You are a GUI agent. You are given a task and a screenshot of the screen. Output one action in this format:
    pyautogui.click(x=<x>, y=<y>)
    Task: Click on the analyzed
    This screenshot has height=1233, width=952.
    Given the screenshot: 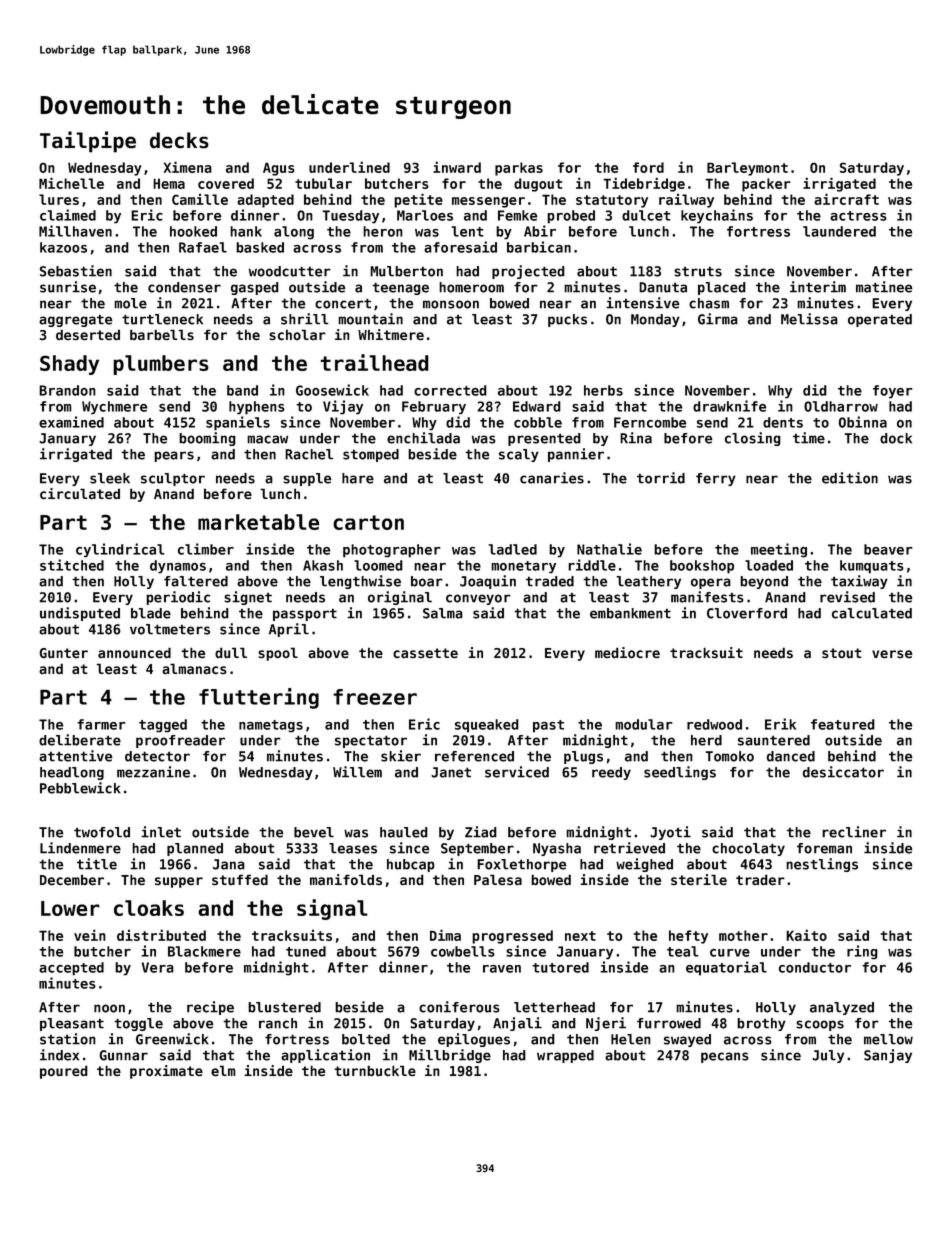 What is the action you would take?
    pyautogui.click(x=842, y=1008)
